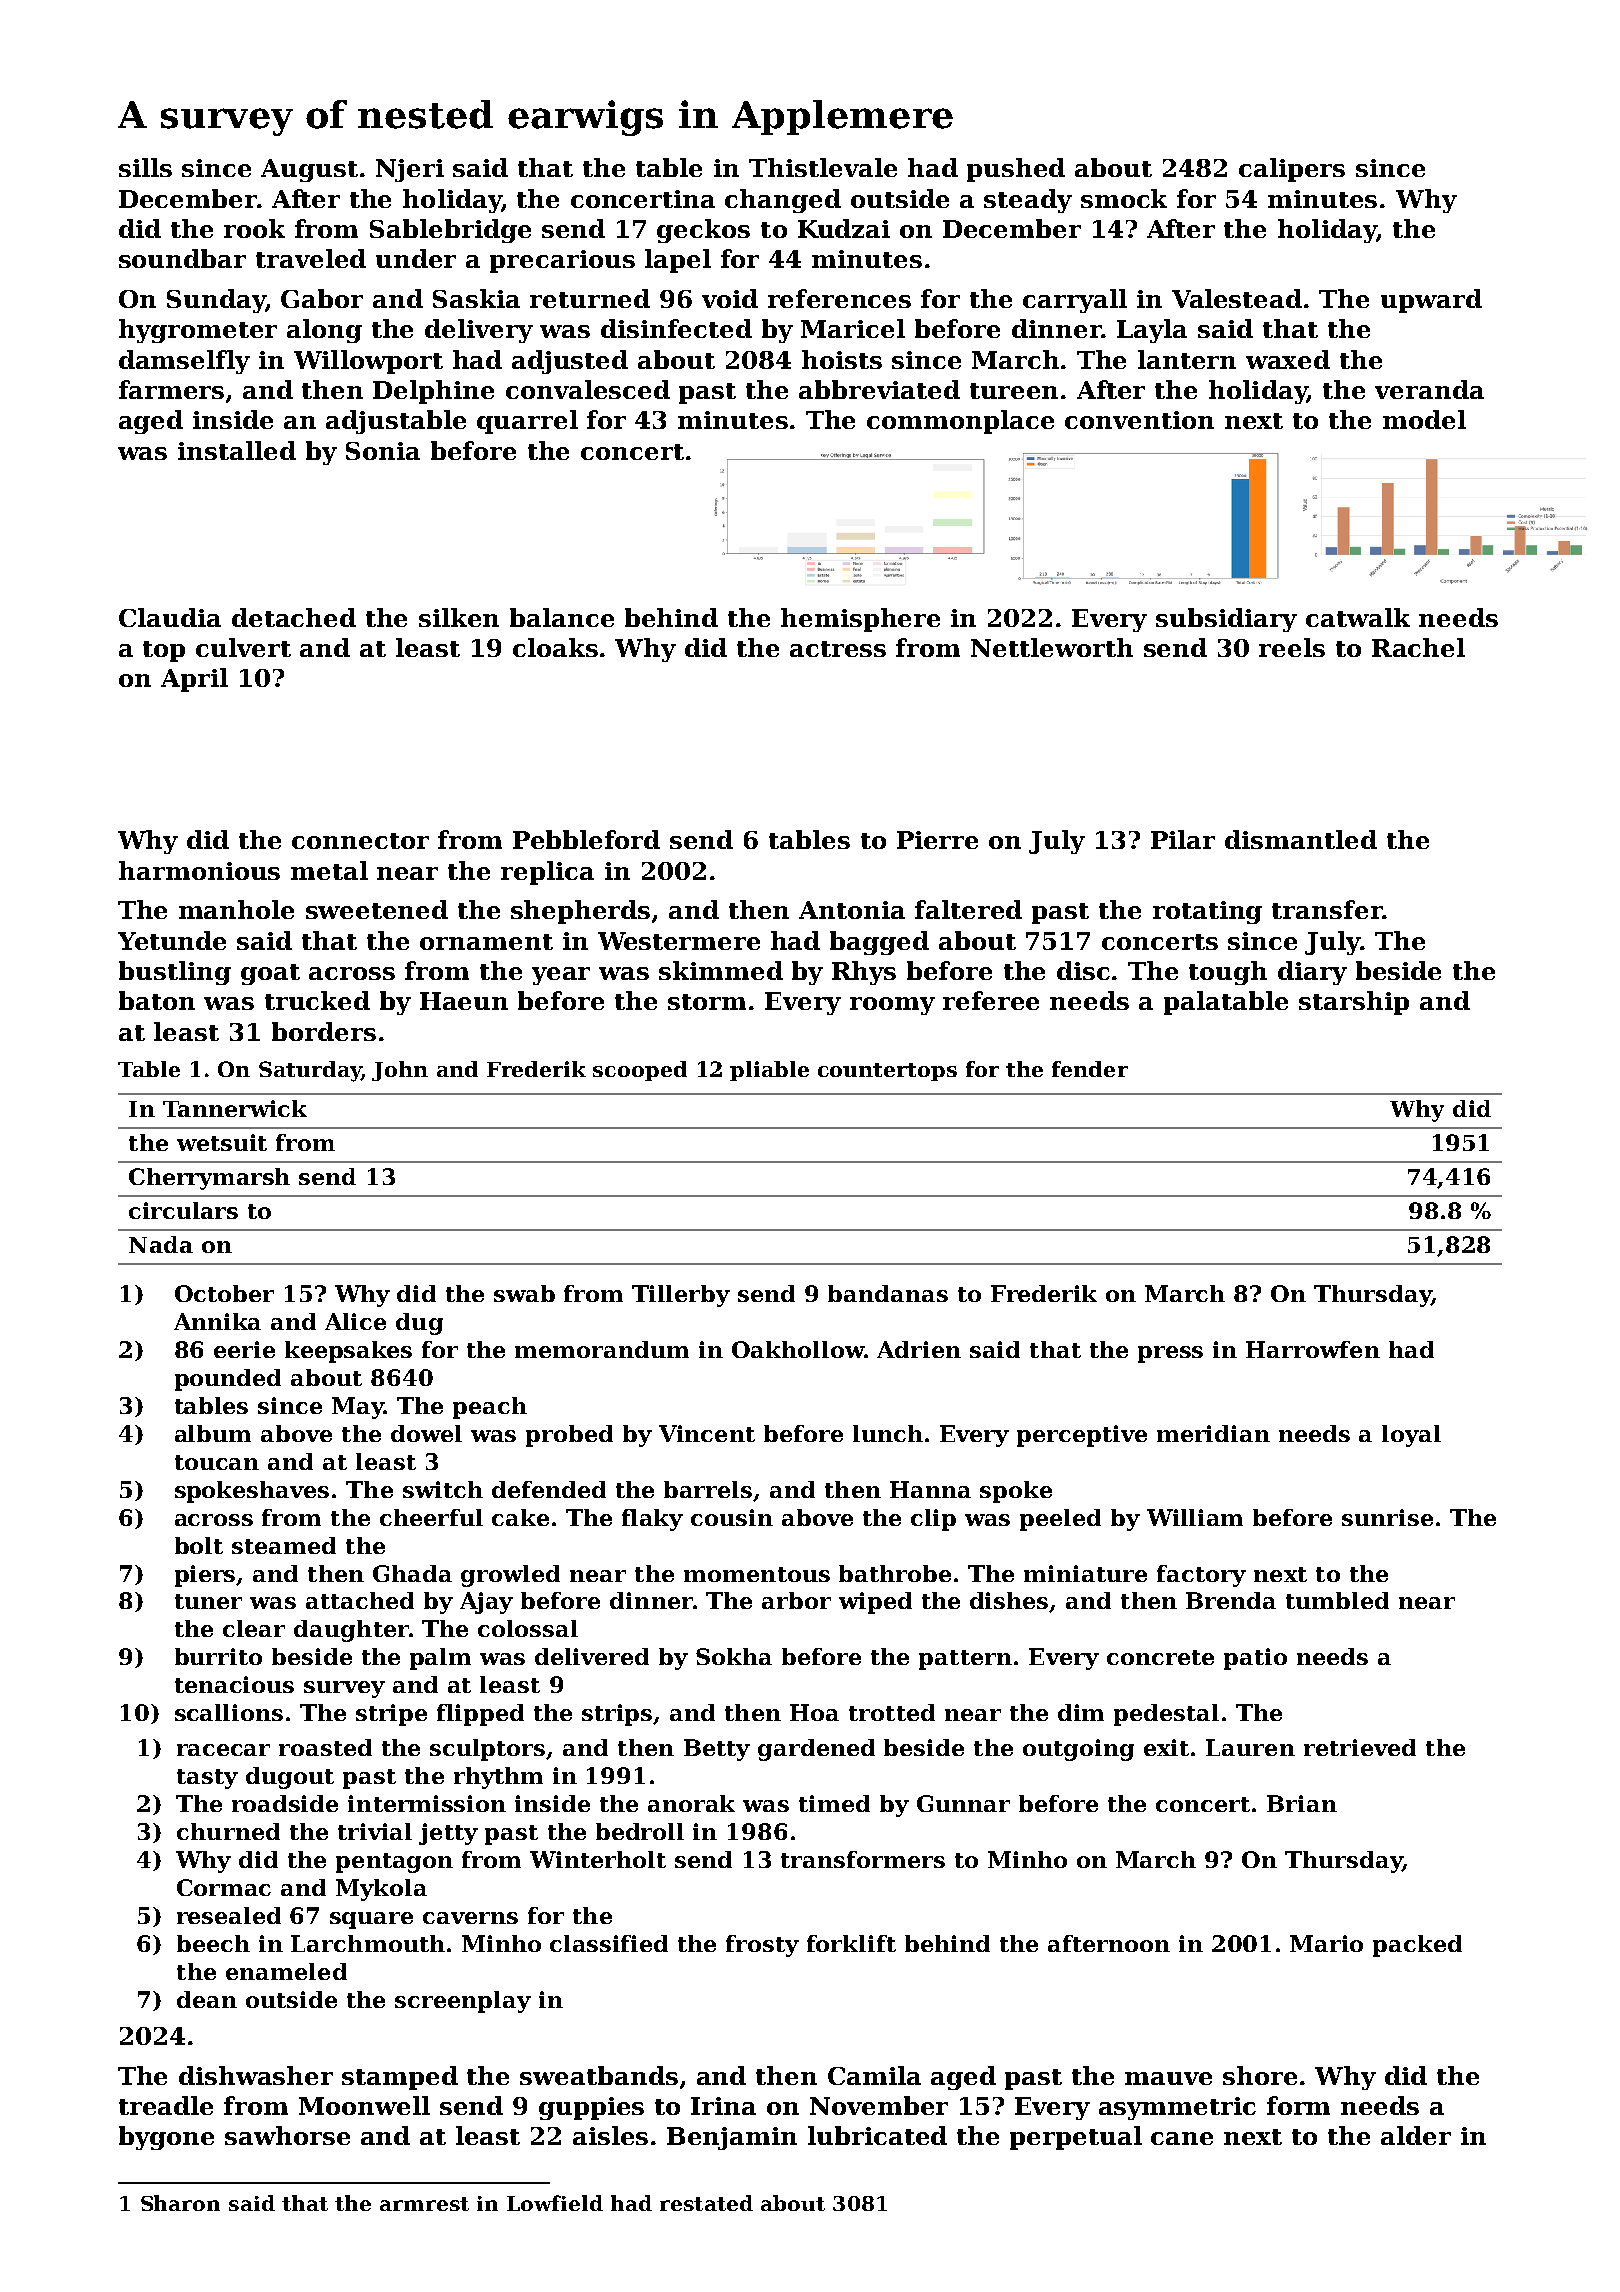  Describe the element at coordinates (838, 649) in the document. I see `actress` at that location.
